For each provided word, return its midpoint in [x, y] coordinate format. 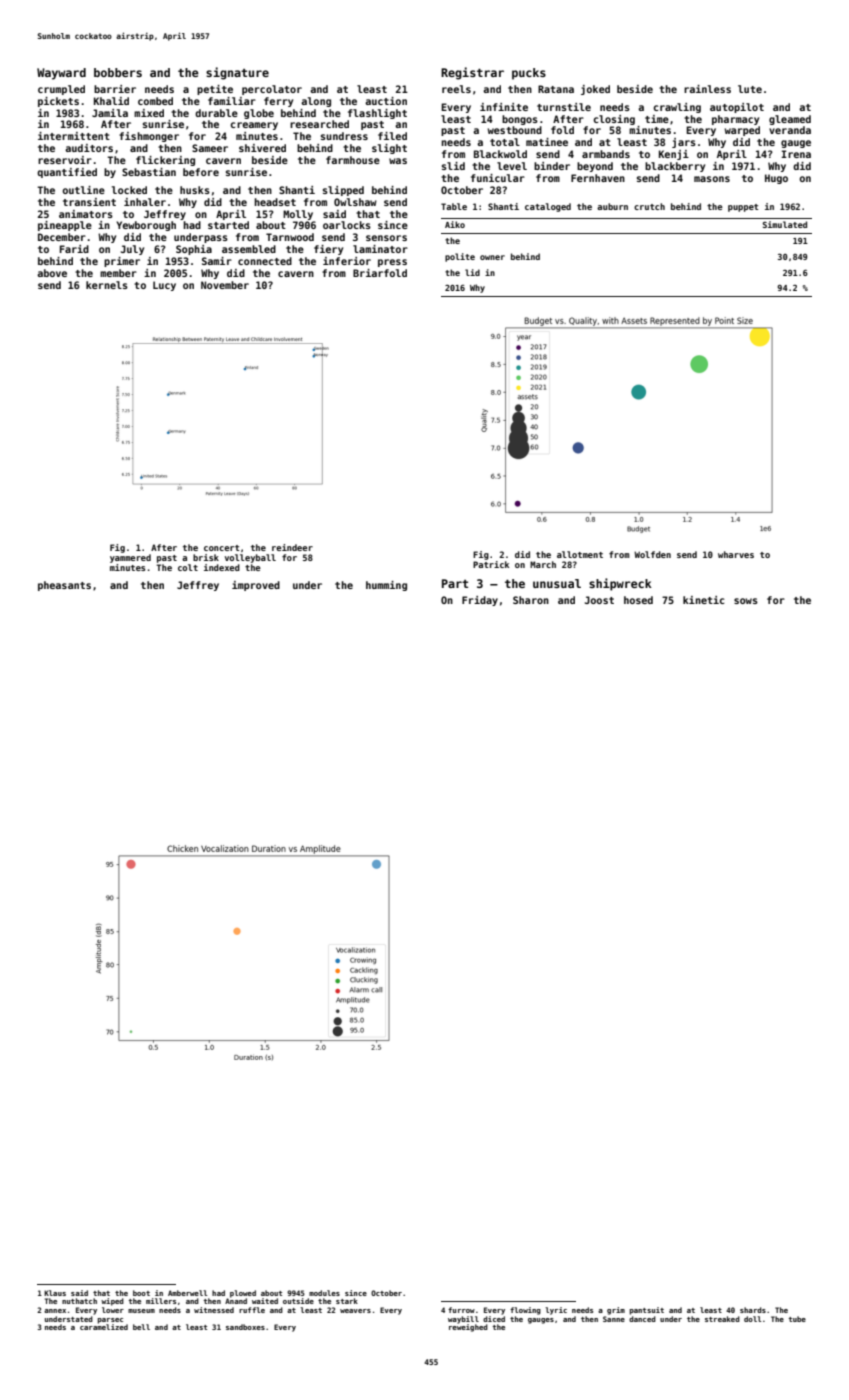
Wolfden [652, 554]
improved [256, 586]
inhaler [145, 202]
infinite [504, 107]
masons [712, 179]
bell [141, 1327]
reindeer [292, 547]
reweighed [468, 1328]
